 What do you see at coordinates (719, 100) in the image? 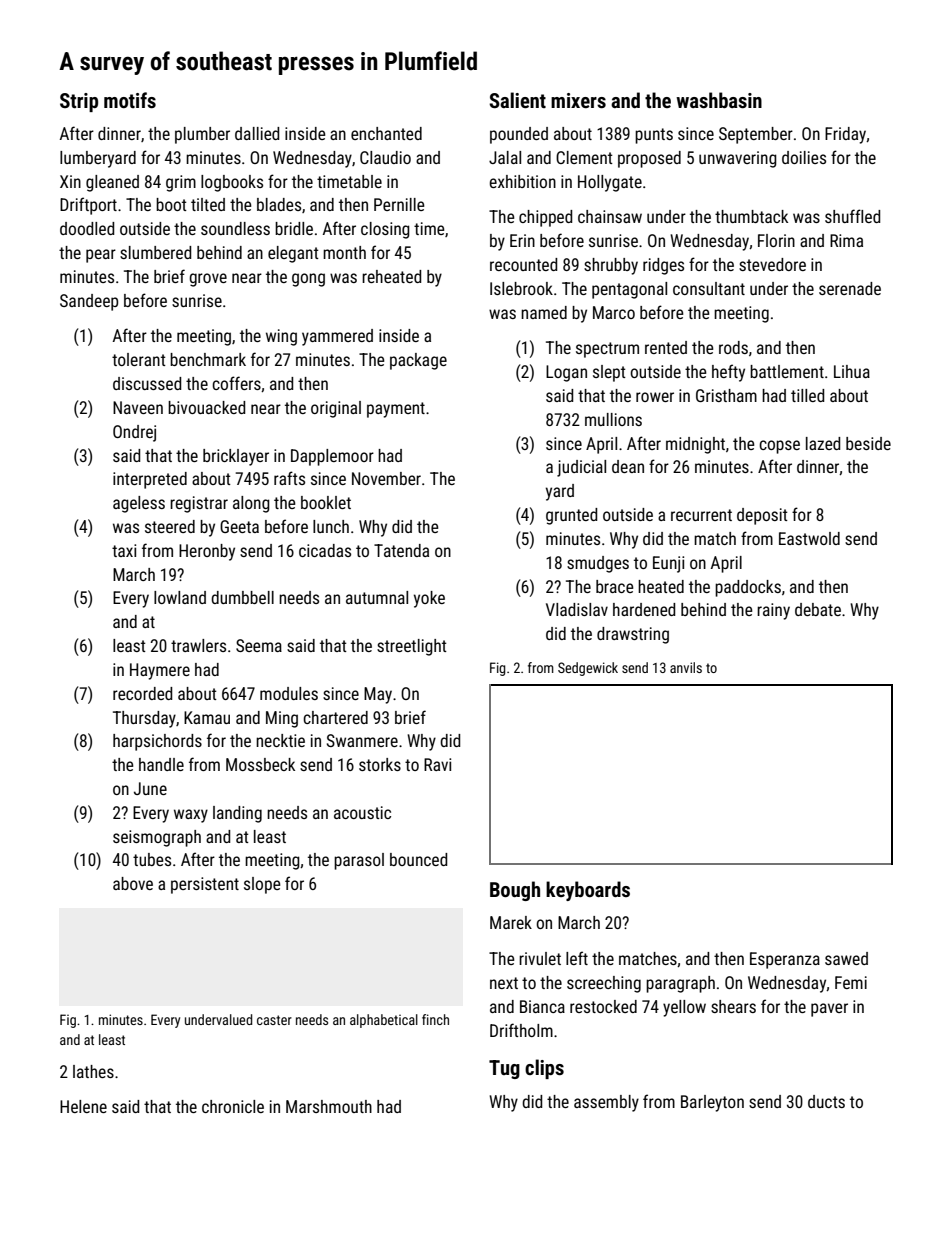
I see `washbasin` at bounding box center [719, 100].
